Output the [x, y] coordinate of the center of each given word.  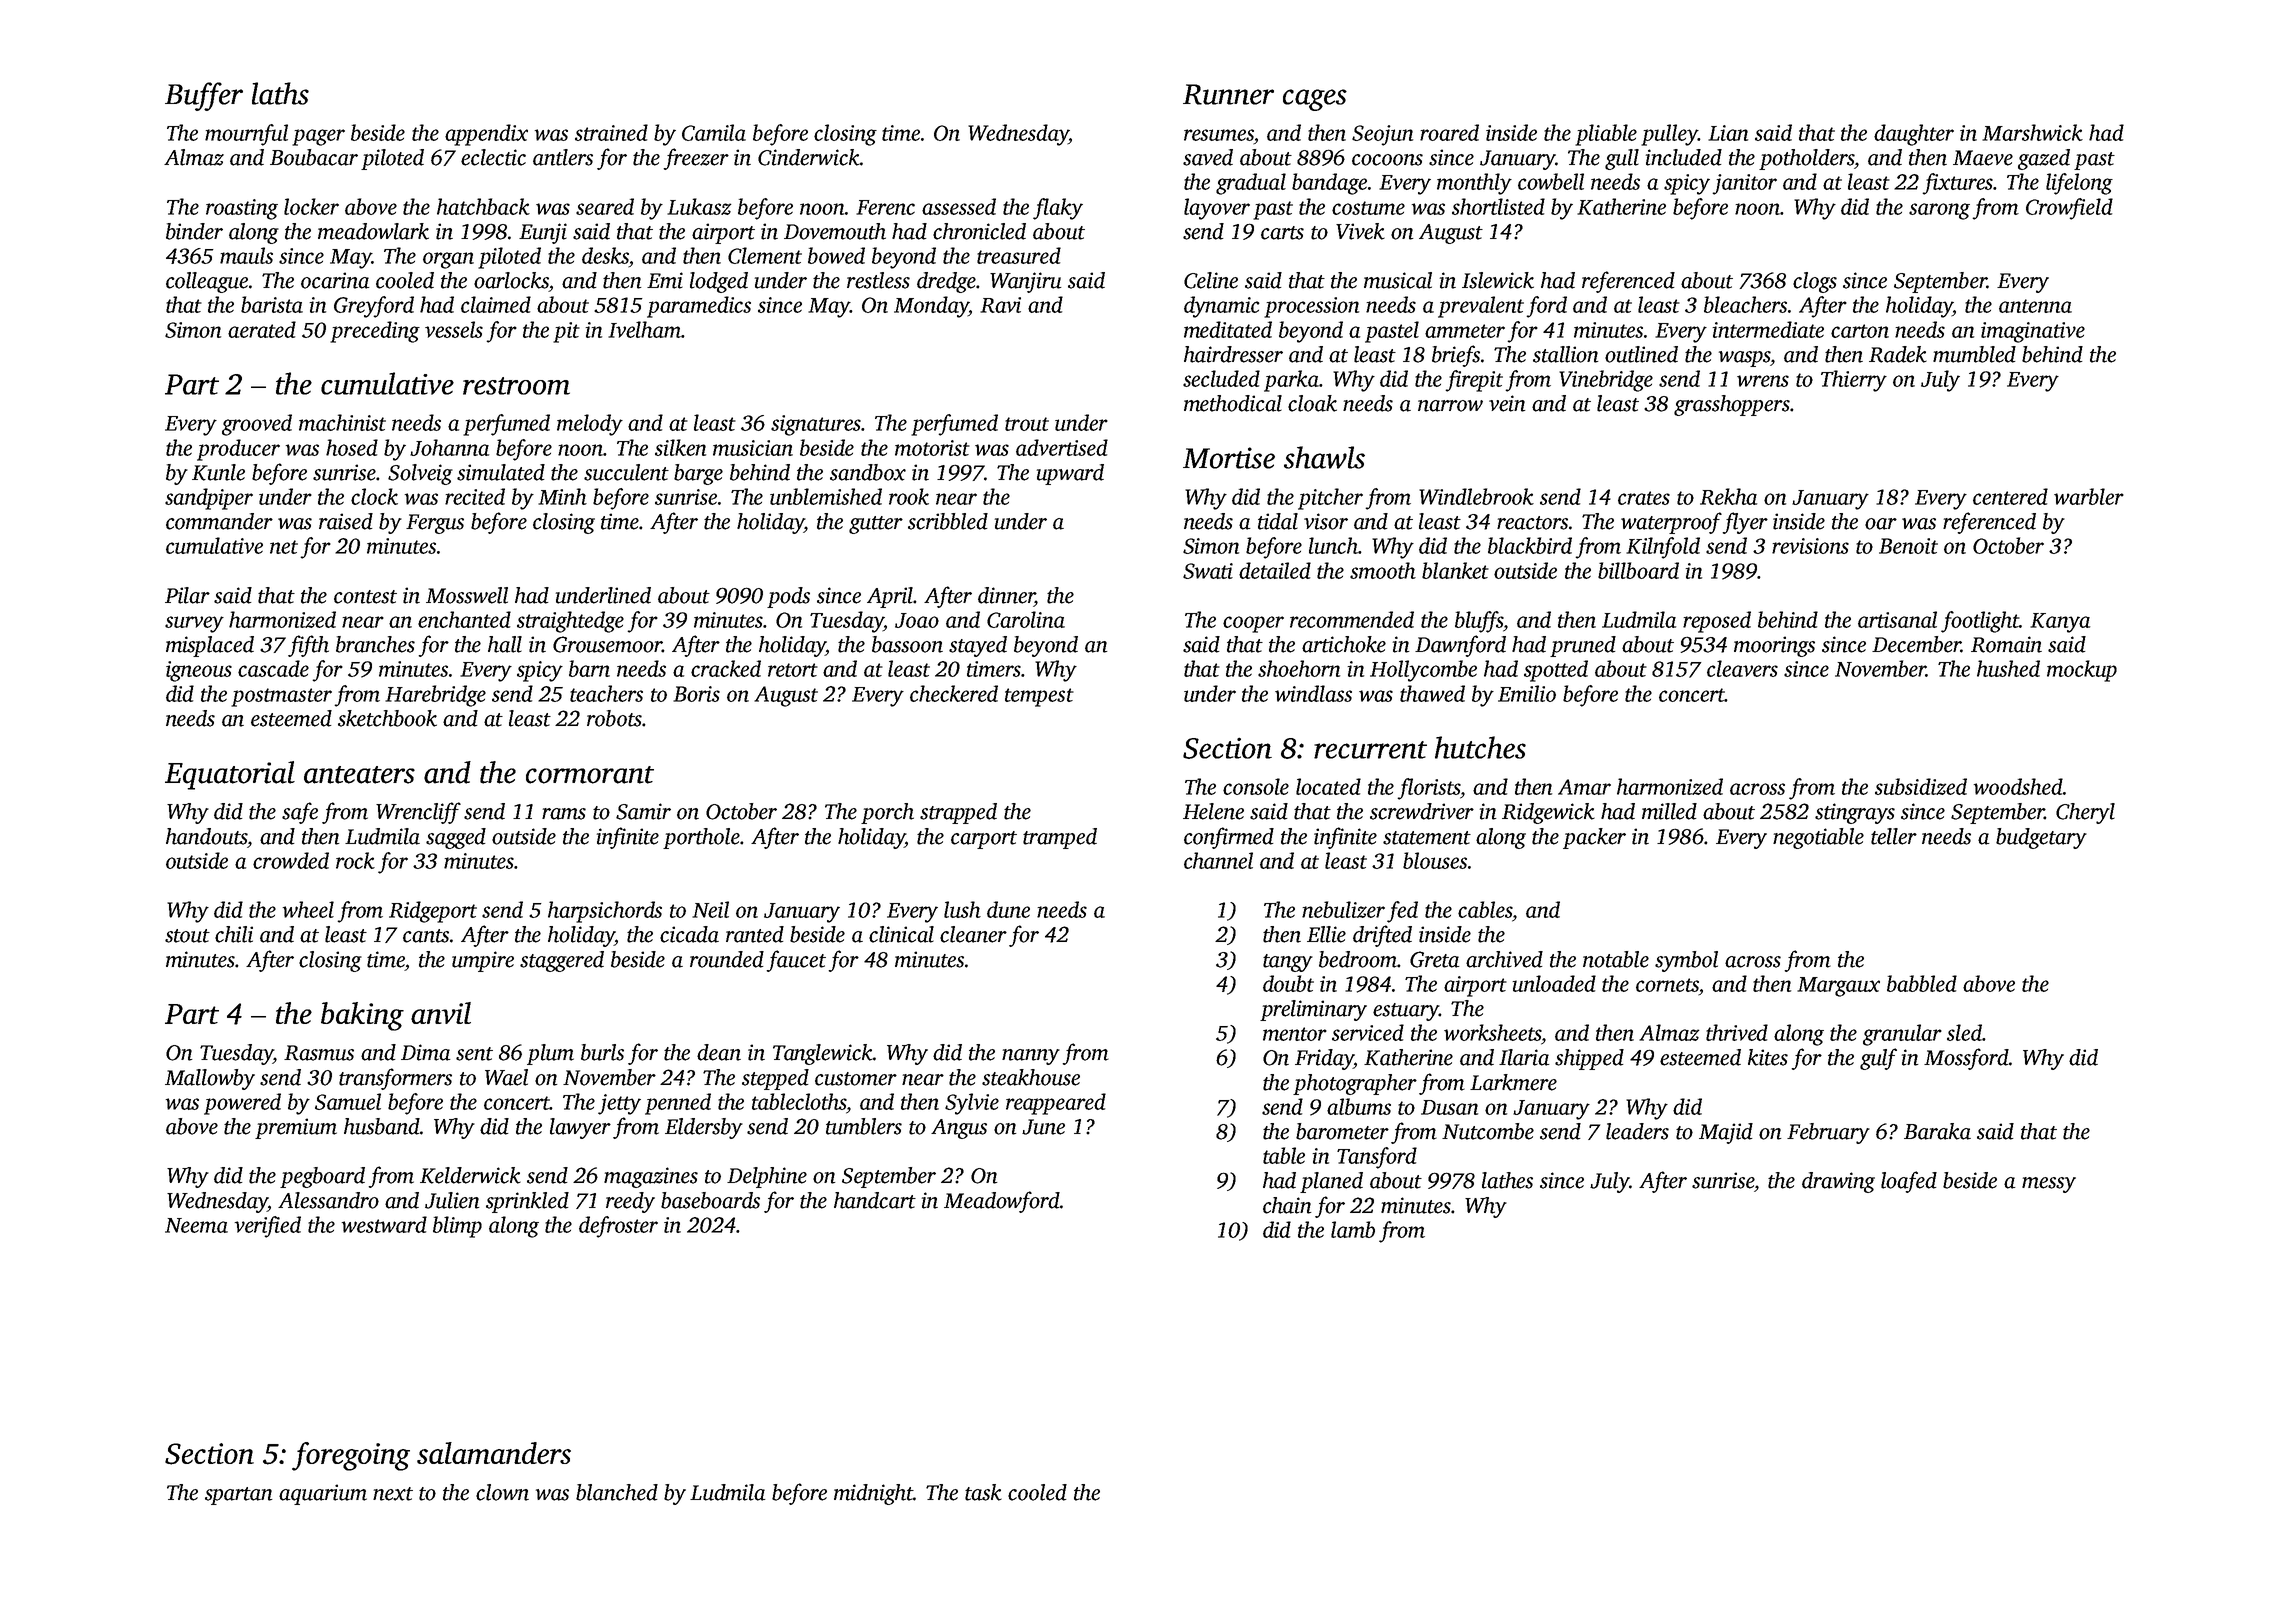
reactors [1532, 523]
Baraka [1937, 1131]
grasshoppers [1732, 405]
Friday [1324, 1059]
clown [502, 1492]
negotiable [1818, 838]
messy [2049, 1185]
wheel [308, 909]
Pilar [187, 595]
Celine [1211, 280]
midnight [873, 1494]
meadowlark [373, 231]
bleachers [1745, 304]
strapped [958, 813]
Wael [506, 1077]
